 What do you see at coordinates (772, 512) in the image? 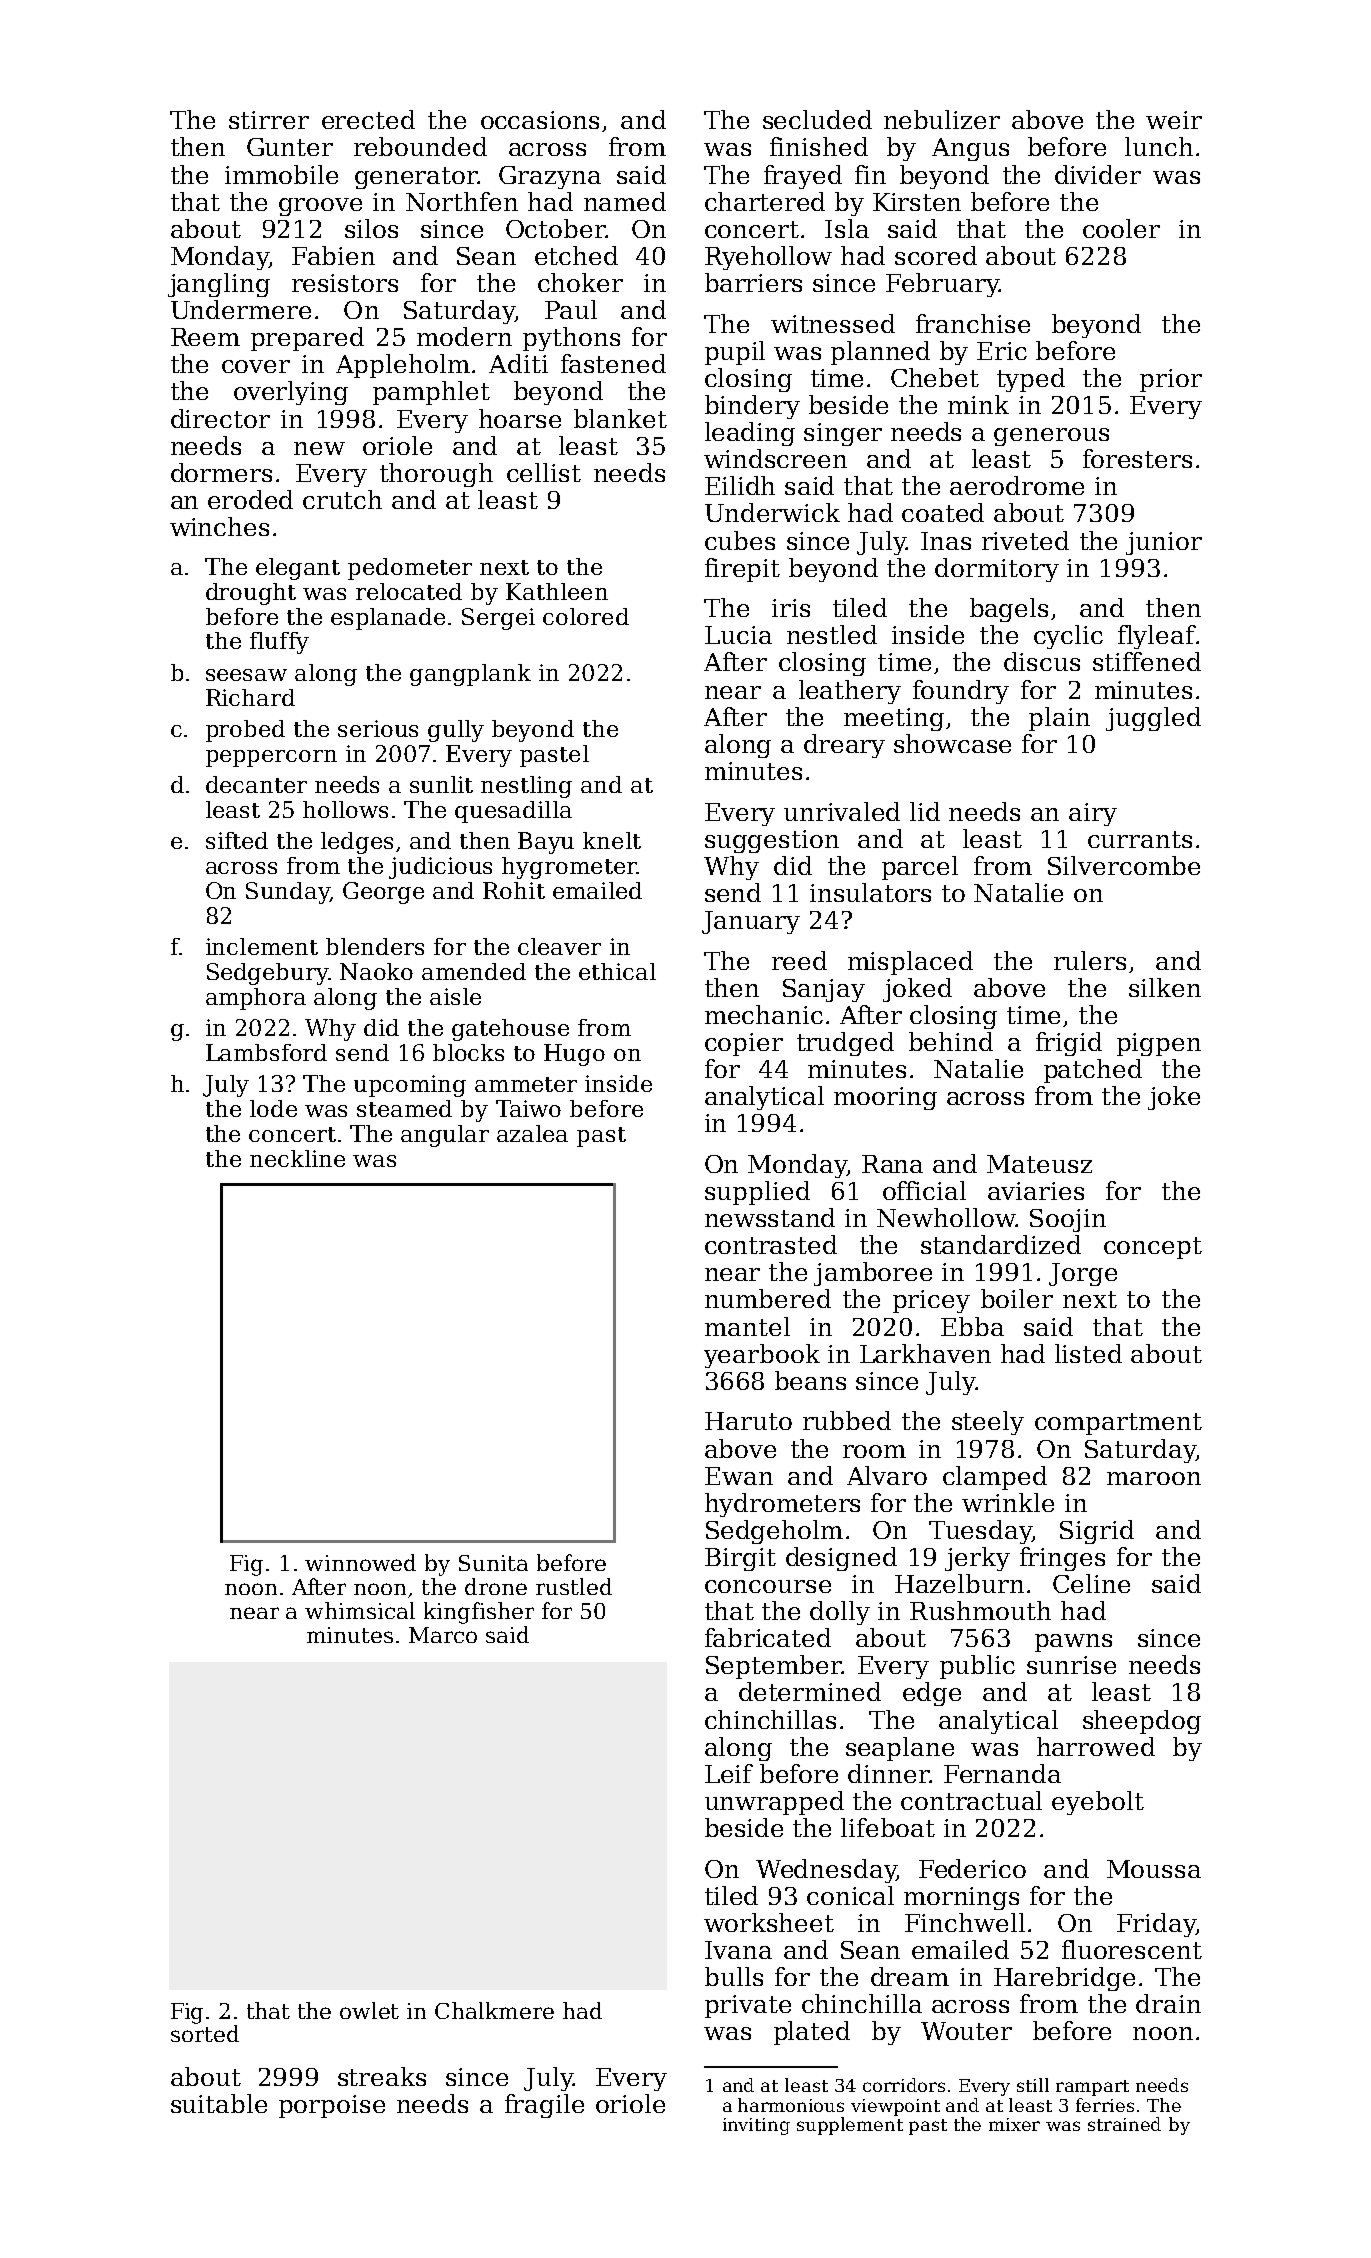
I see `Underwick` at bounding box center [772, 512].
